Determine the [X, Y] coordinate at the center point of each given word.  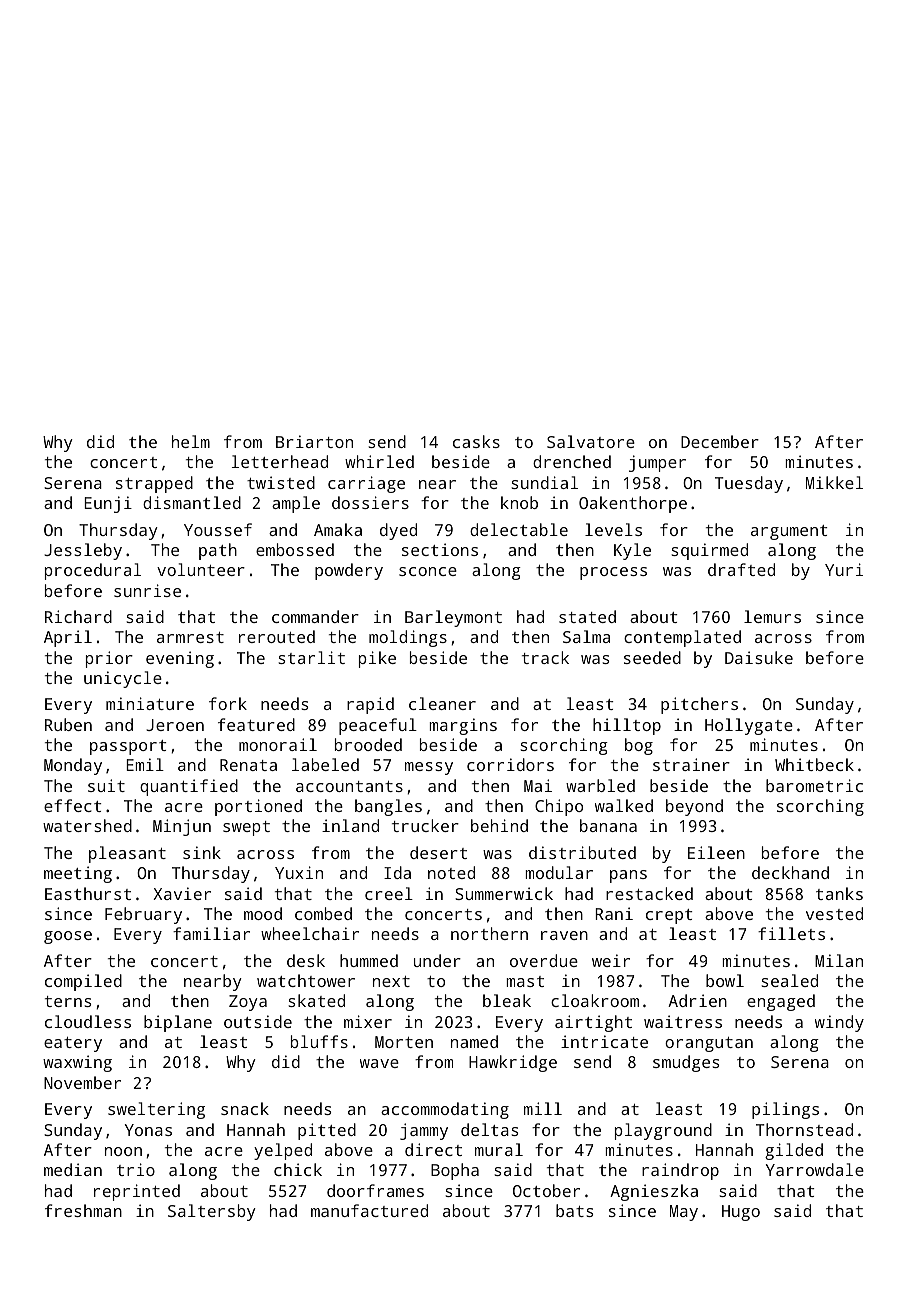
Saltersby [212, 1212]
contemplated [682, 638]
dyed [398, 531]
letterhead [280, 461]
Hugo [741, 1213]
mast [525, 981]
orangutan [709, 1044]
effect [72, 805]
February [143, 915]
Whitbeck [814, 764]
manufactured [369, 1210]
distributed [582, 852]
